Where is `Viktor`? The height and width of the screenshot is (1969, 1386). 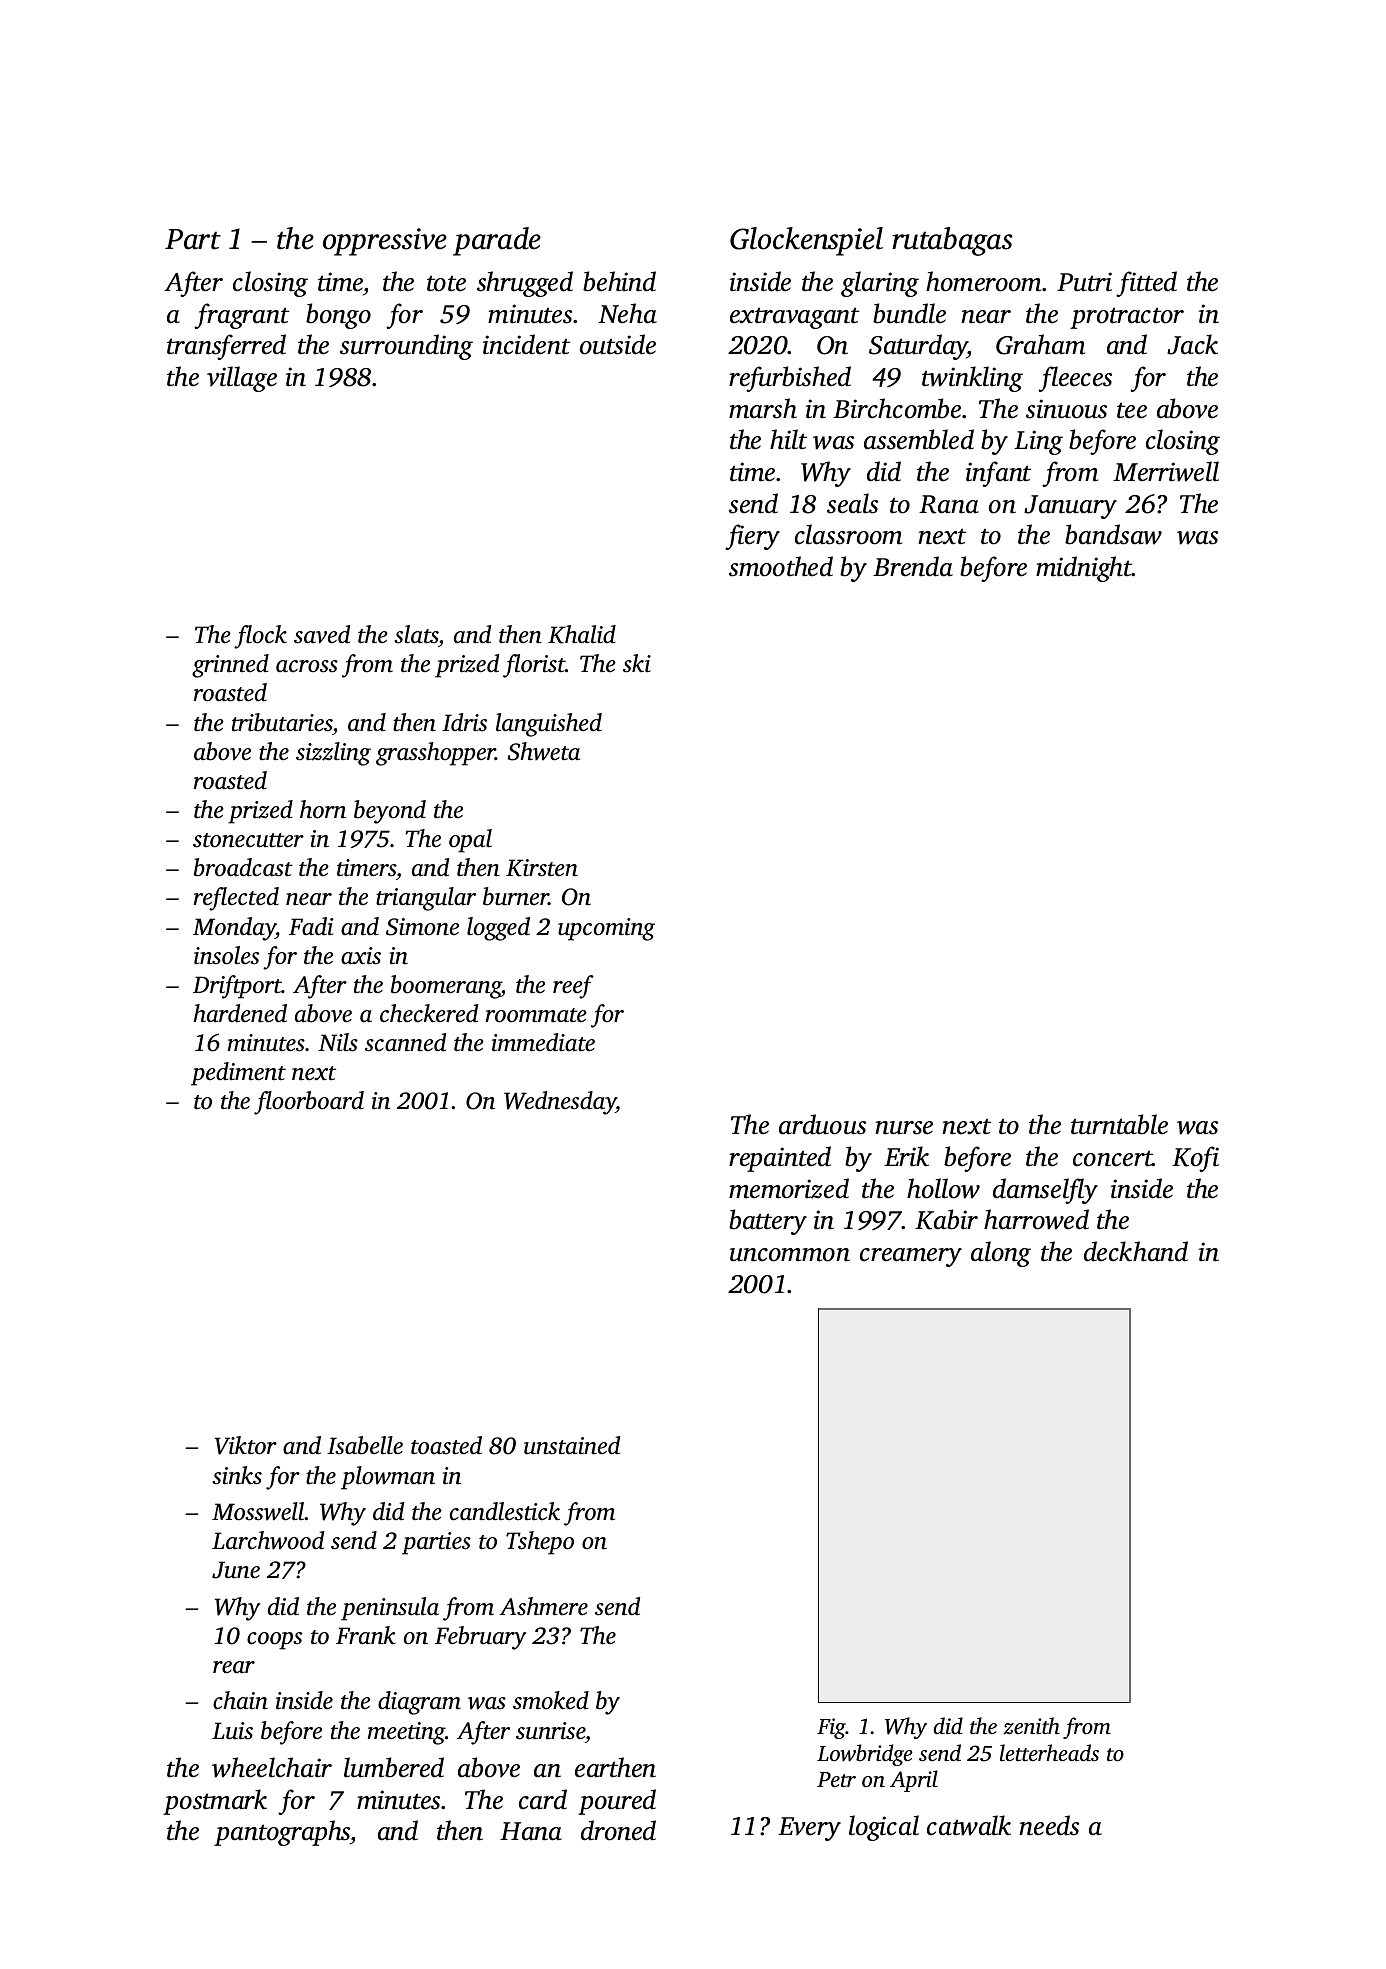 Viktor is located at coordinates (246, 1445).
